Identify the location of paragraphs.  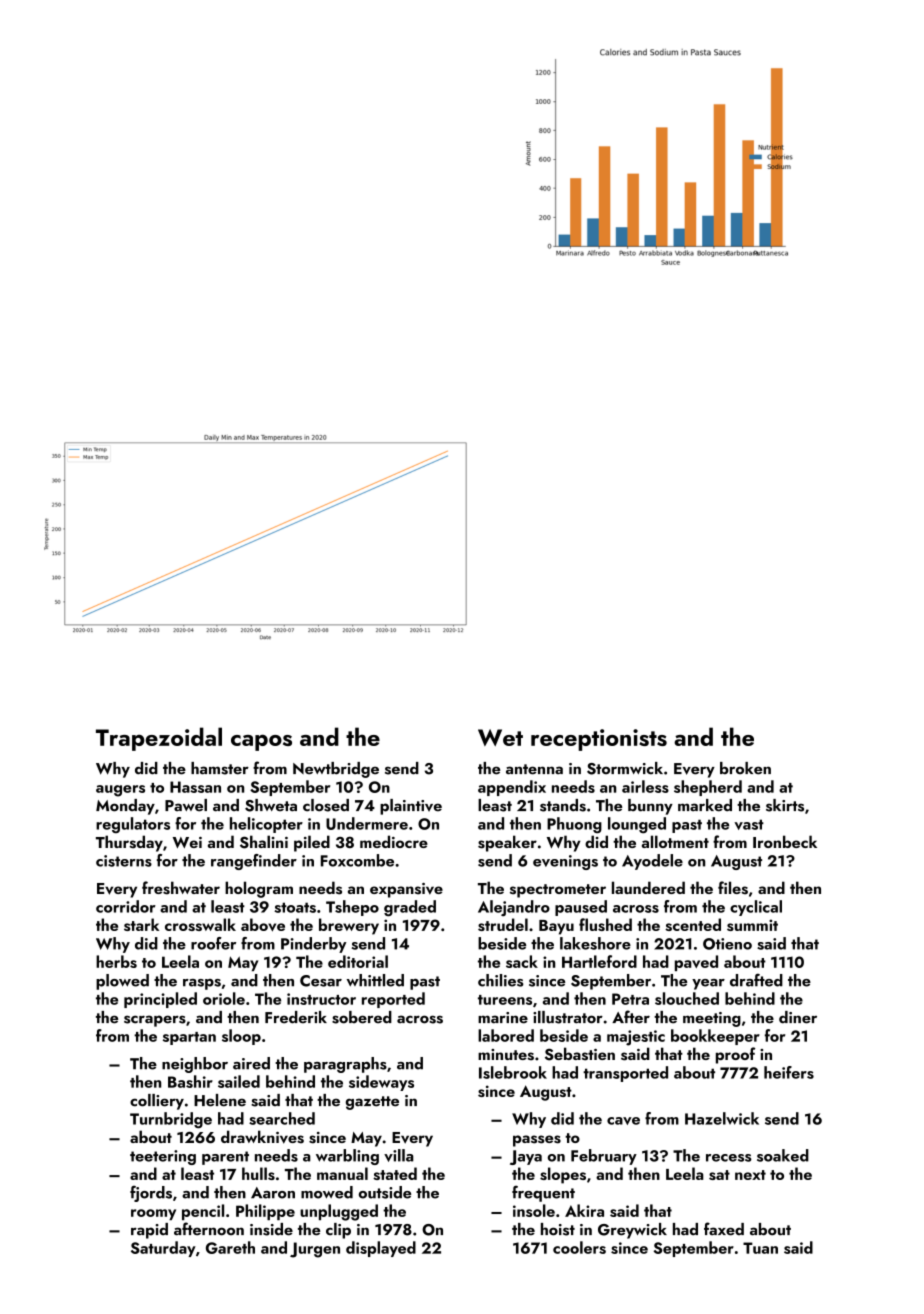
(345, 1065).
